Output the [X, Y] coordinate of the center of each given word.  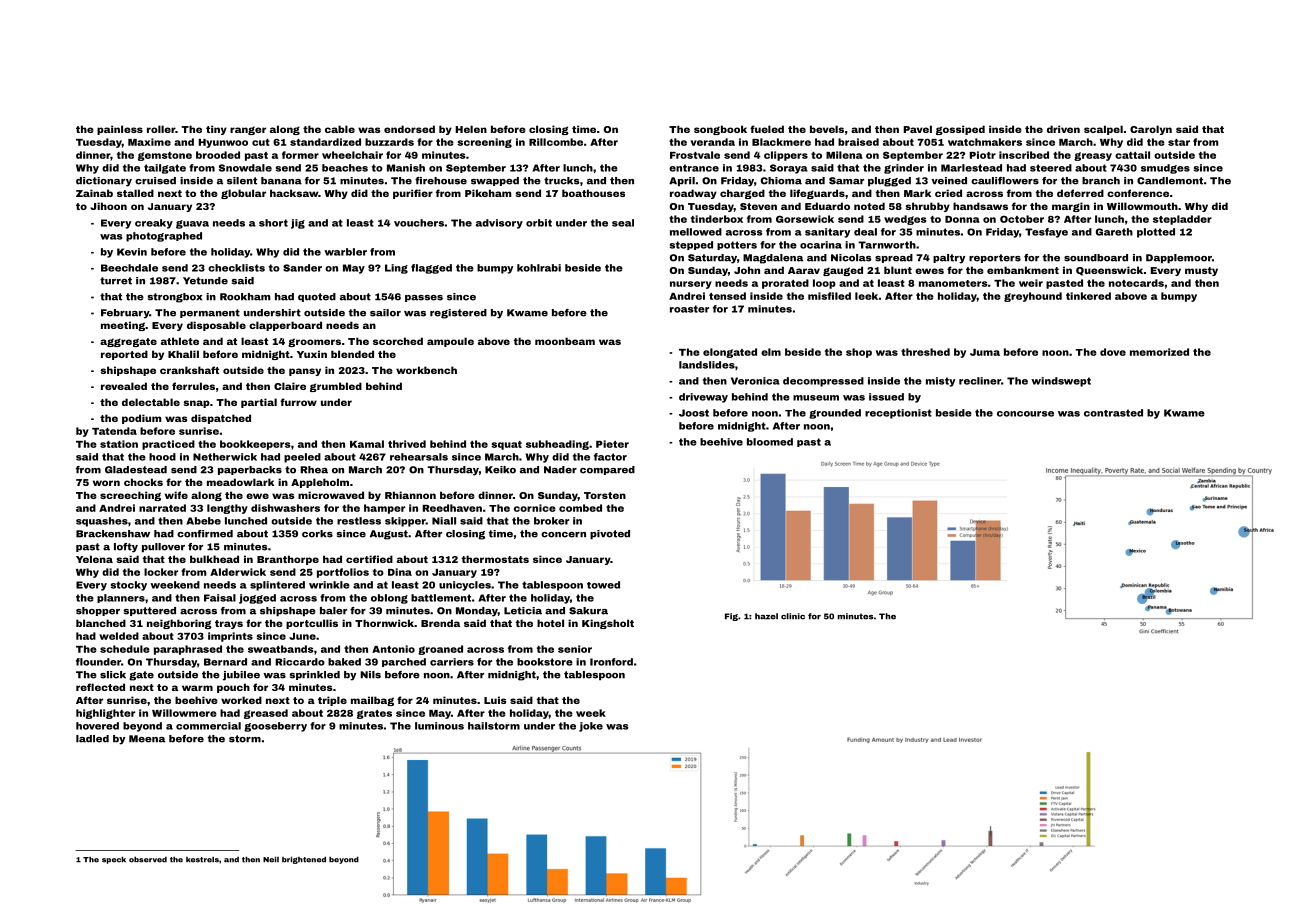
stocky [129, 586]
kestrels [202, 860]
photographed [164, 237]
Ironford [611, 662]
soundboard [1096, 258]
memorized [1159, 352]
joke [591, 727]
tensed [727, 296]
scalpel [1103, 130]
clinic [793, 616]
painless [120, 130]
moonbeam [565, 341]
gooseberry [275, 727]
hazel [766, 616]
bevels [827, 129]
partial [259, 403]
